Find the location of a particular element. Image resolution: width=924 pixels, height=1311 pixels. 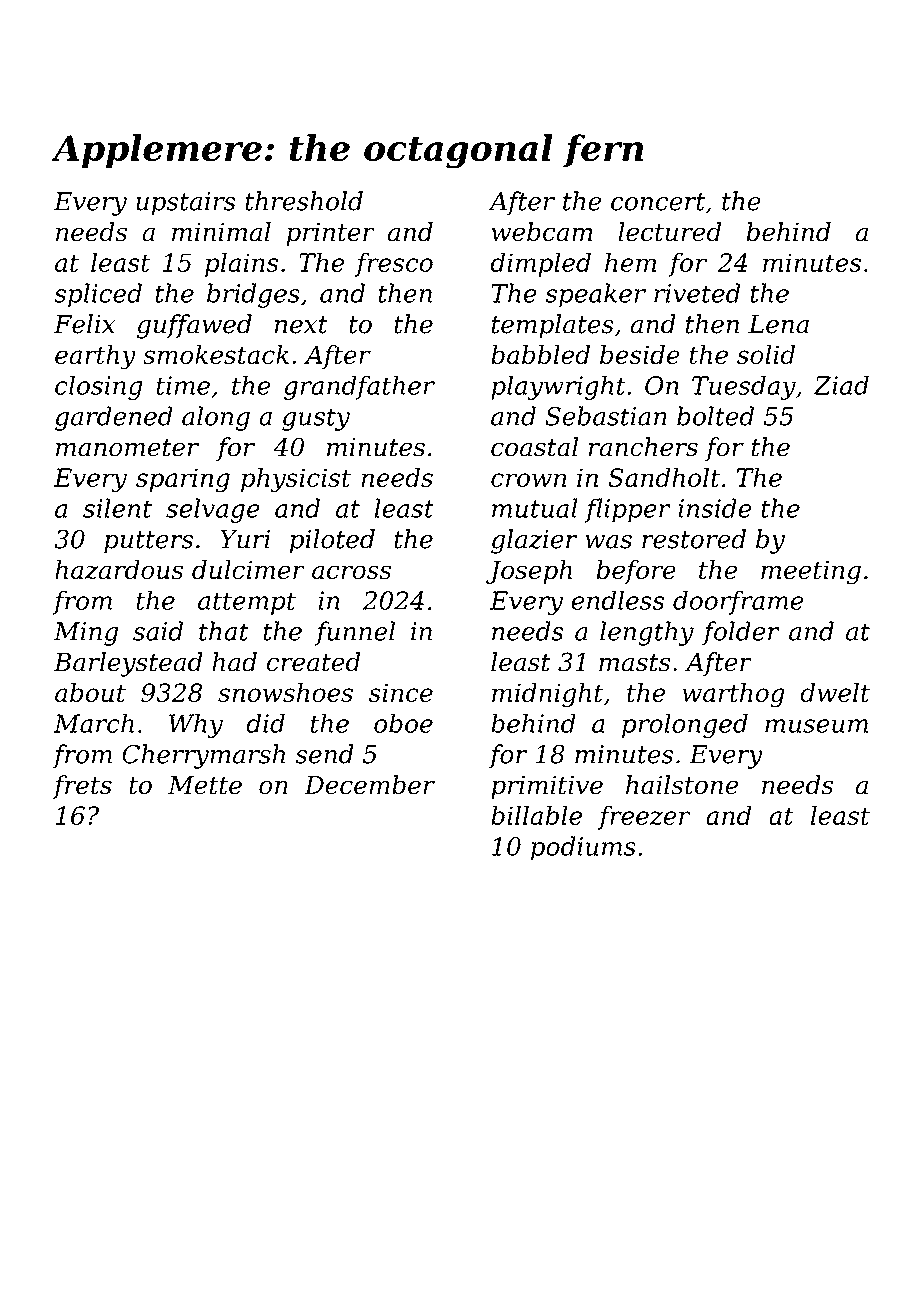

playwright is located at coordinates (558, 387).
